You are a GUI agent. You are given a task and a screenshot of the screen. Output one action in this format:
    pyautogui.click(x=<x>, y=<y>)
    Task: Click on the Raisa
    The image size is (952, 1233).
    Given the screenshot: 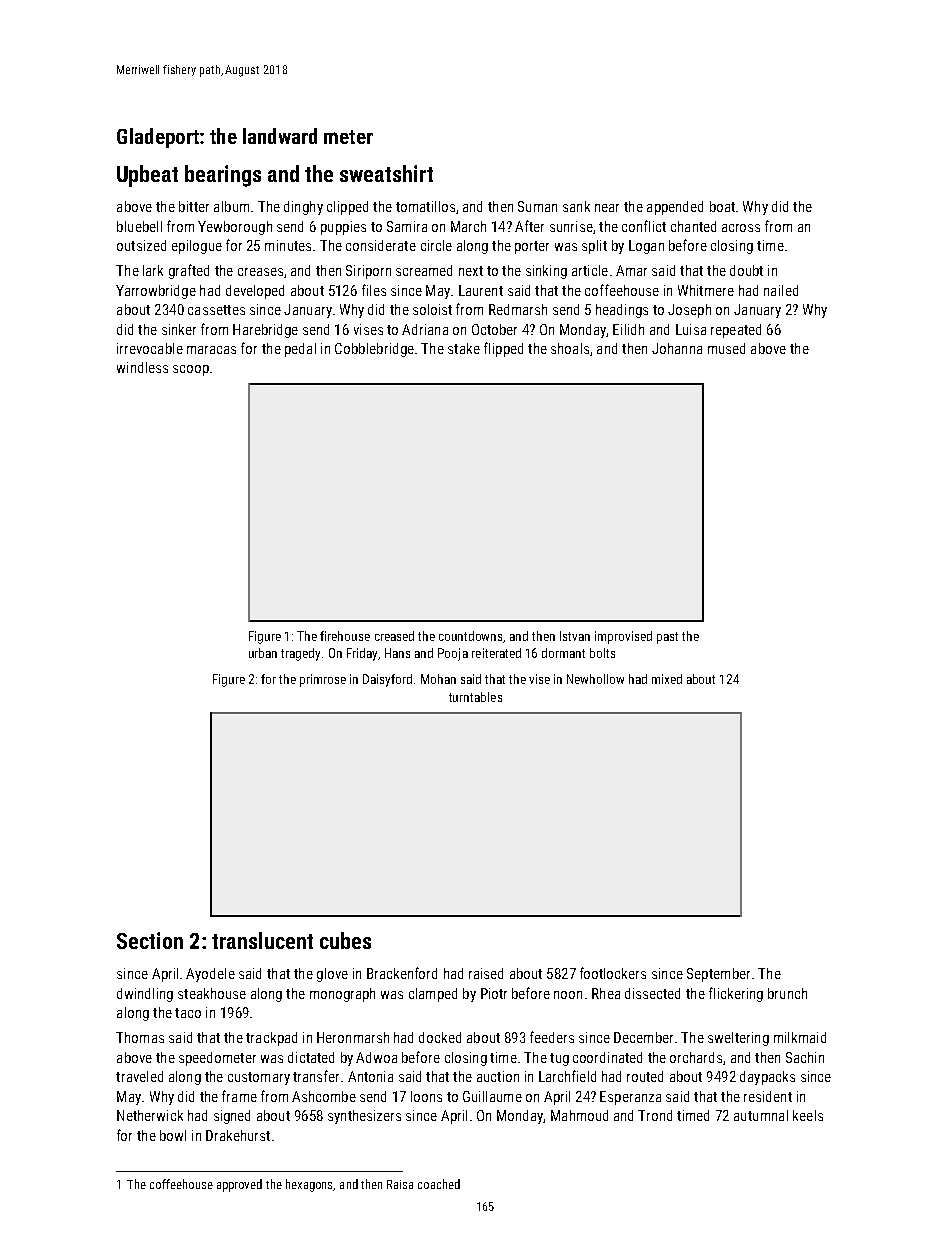 What is the action you would take?
    pyautogui.click(x=400, y=1184)
